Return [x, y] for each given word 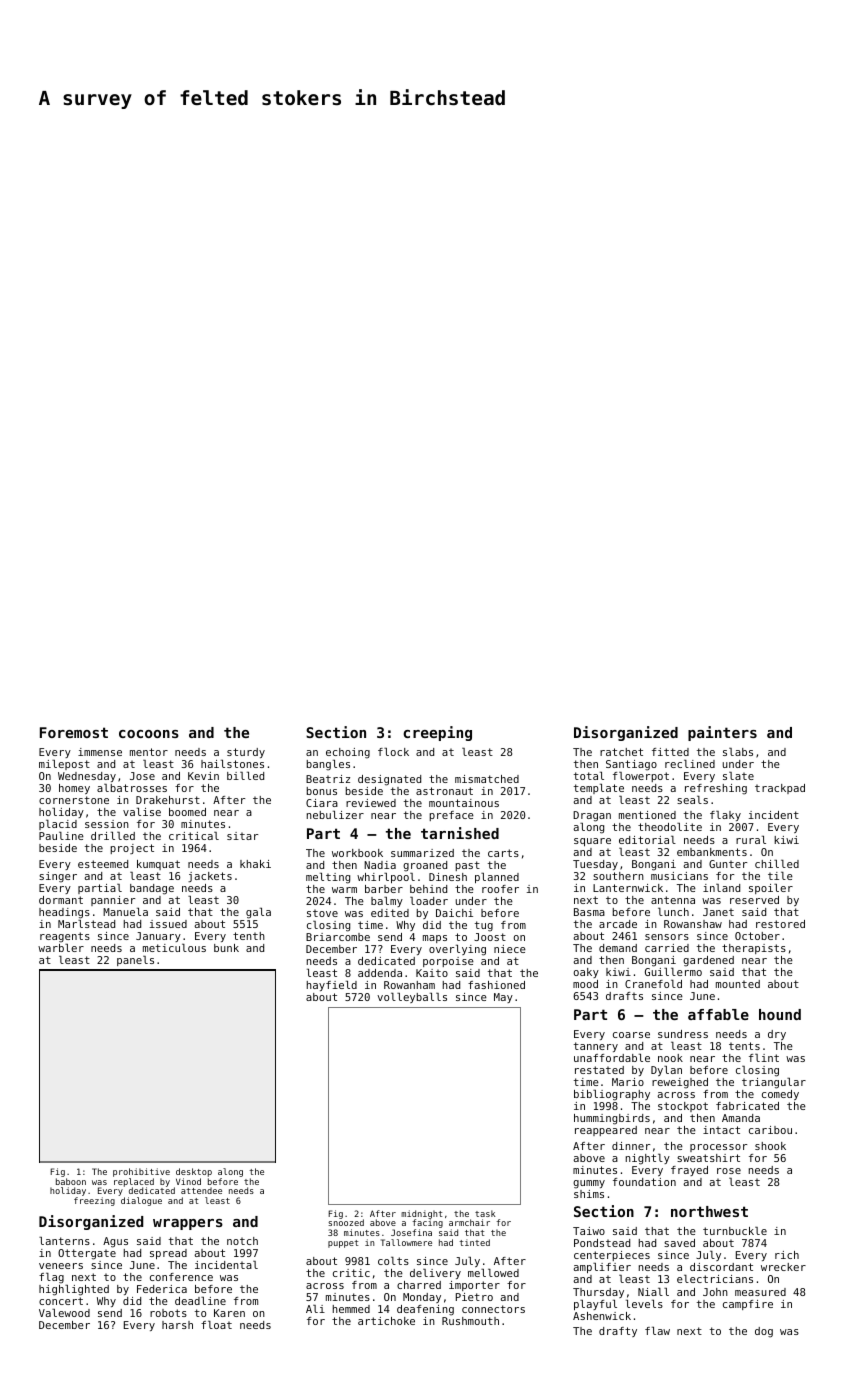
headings [64, 913]
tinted [474, 1242]
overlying [457, 950]
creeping [437, 733]
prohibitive [141, 1172]
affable [718, 1014]
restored [780, 924]
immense [100, 752]
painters [722, 733]
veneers [61, 1266]
